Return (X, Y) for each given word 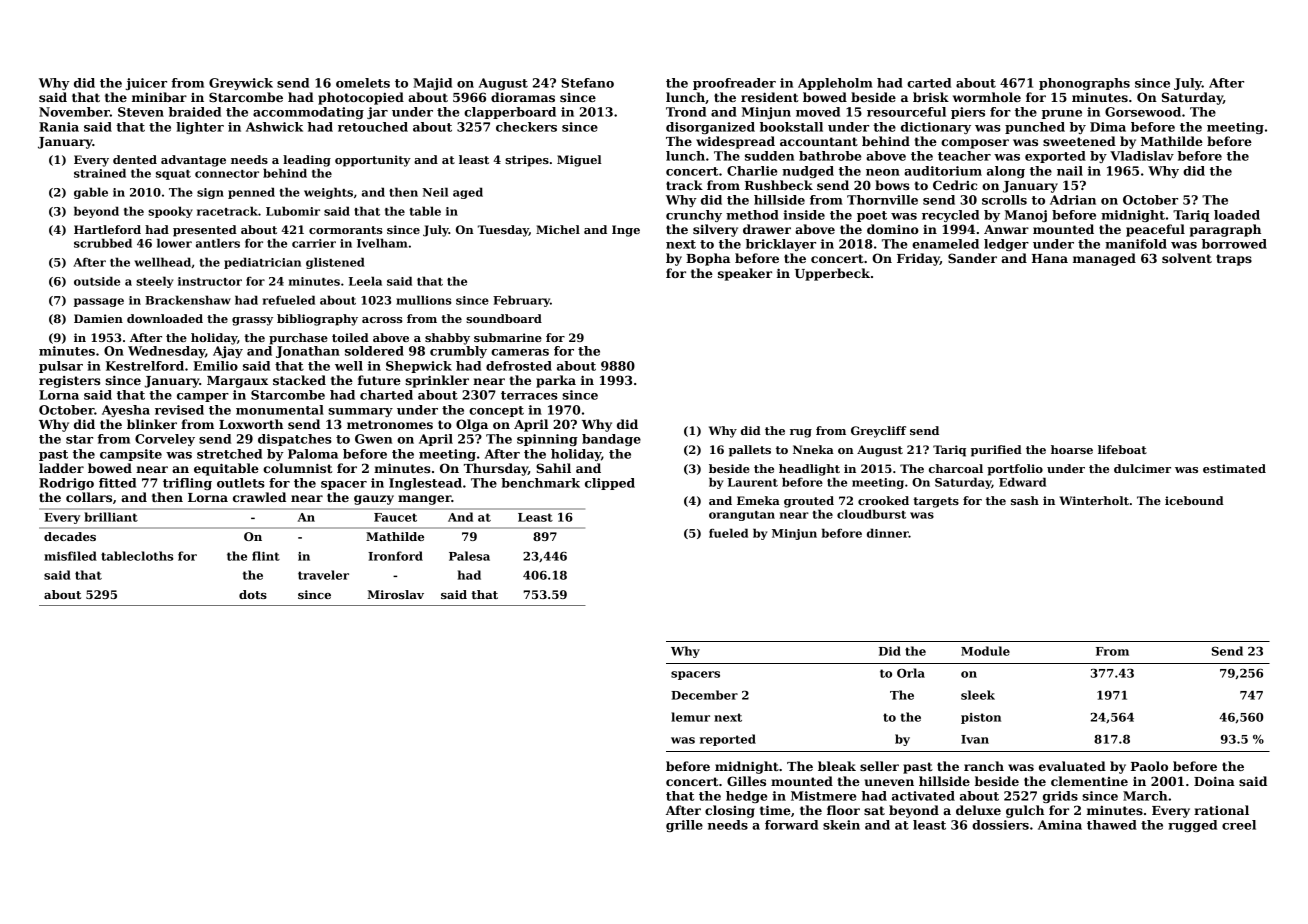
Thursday (496, 469)
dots (253, 594)
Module (985, 651)
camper (203, 397)
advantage (193, 161)
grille (684, 826)
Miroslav (395, 594)
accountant (819, 141)
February (521, 301)
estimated (1234, 468)
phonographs (1084, 84)
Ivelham (382, 243)
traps (1234, 260)
